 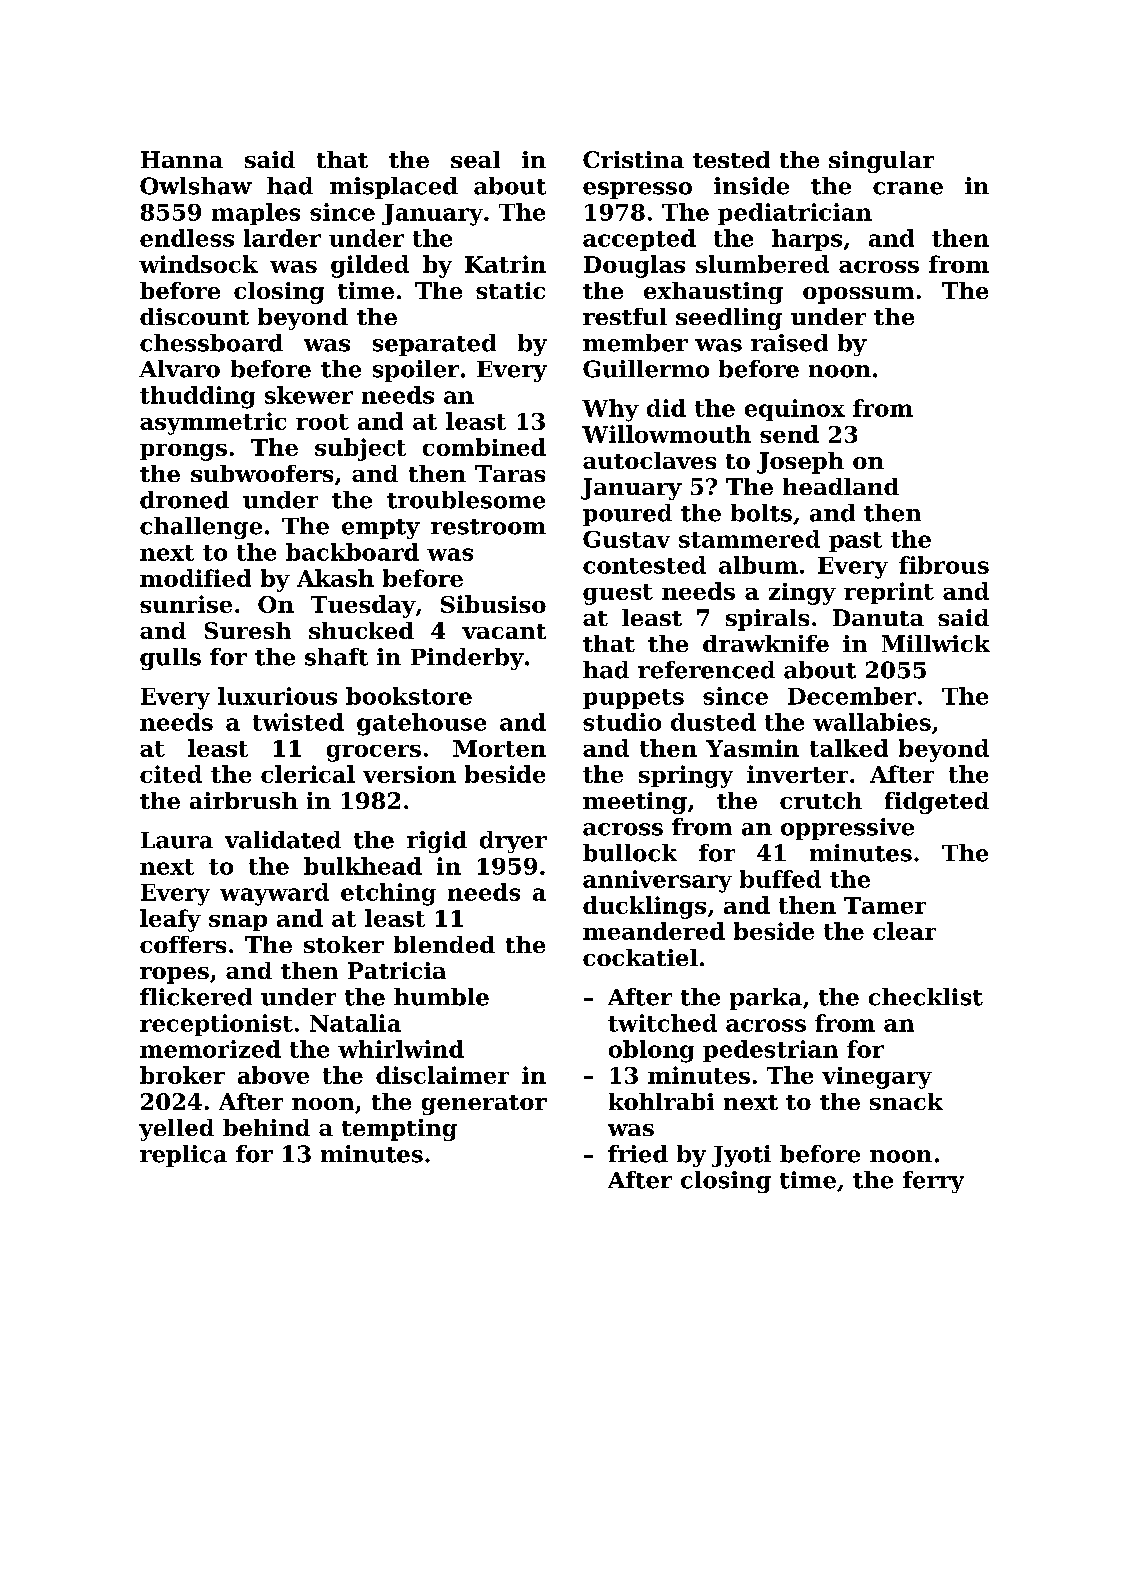 I want to click on headland, so click(x=841, y=486).
